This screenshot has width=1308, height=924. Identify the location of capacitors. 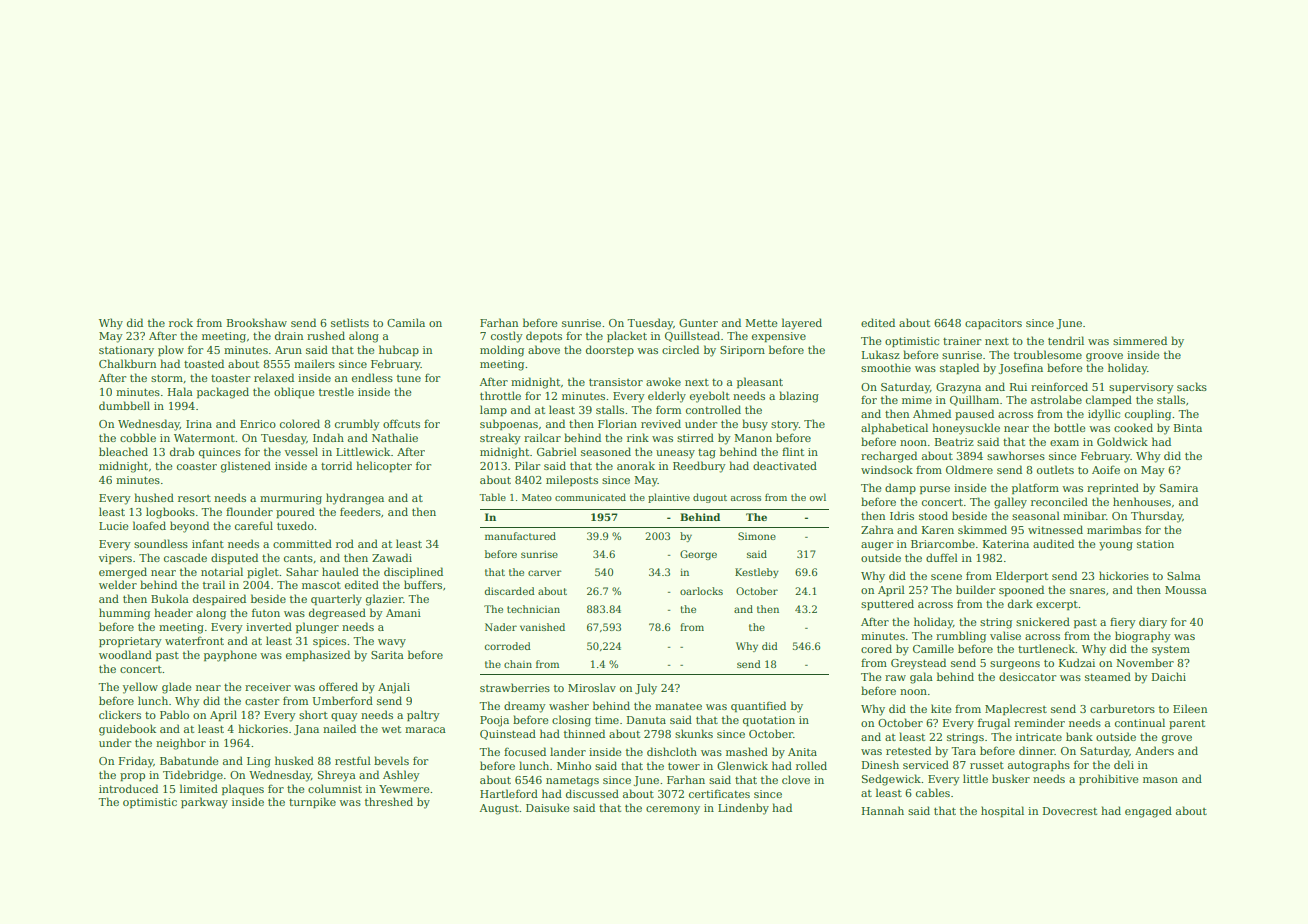
(993, 324).
